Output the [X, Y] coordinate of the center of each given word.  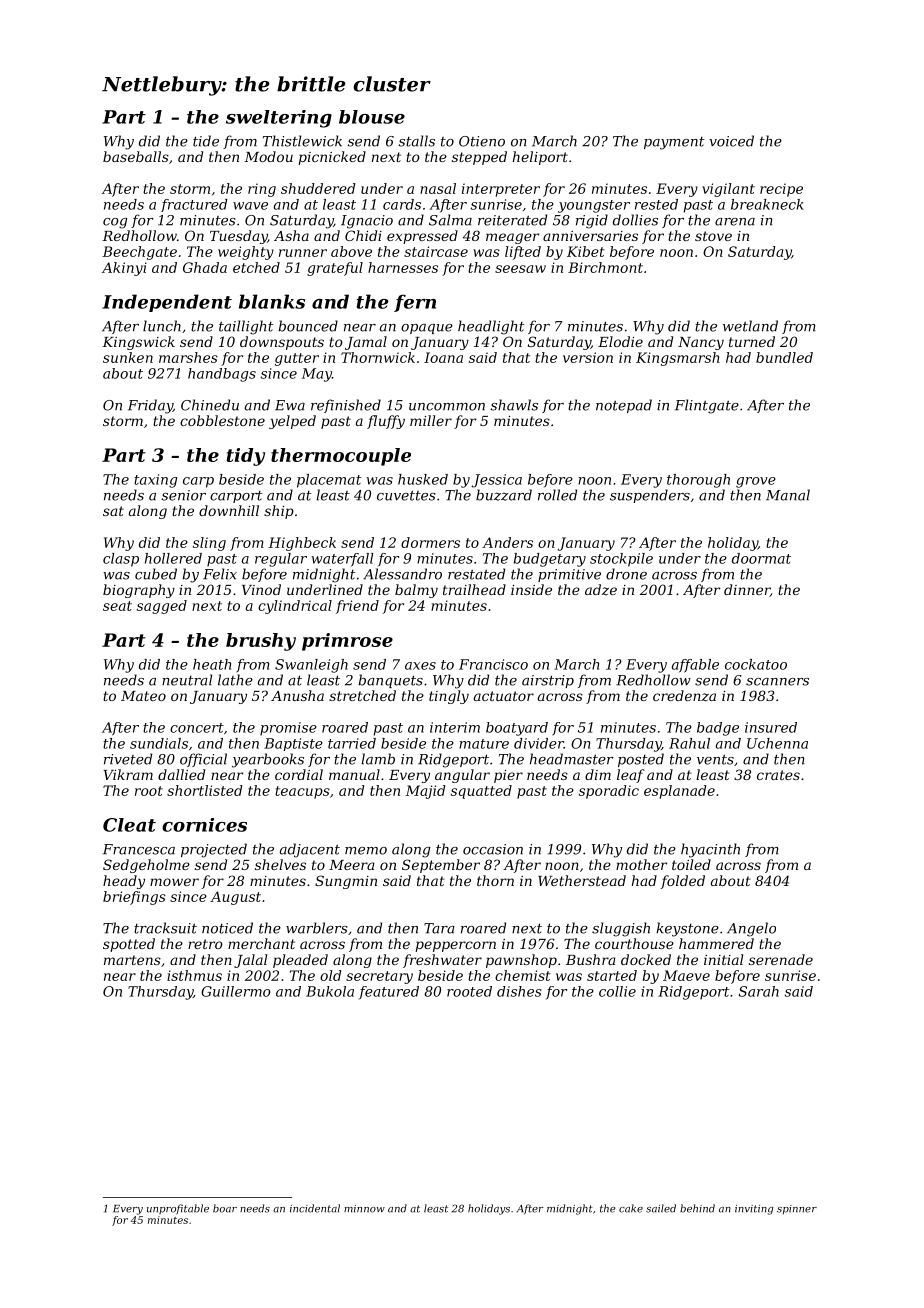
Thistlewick [302, 141]
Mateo [143, 696]
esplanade [679, 792]
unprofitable [178, 1209]
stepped [479, 158]
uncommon [447, 407]
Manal [788, 495]
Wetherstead [582, 880]
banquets [390, 681]
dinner [747, 590]
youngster [594, 206]
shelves [280, 864]
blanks [272, 301]
